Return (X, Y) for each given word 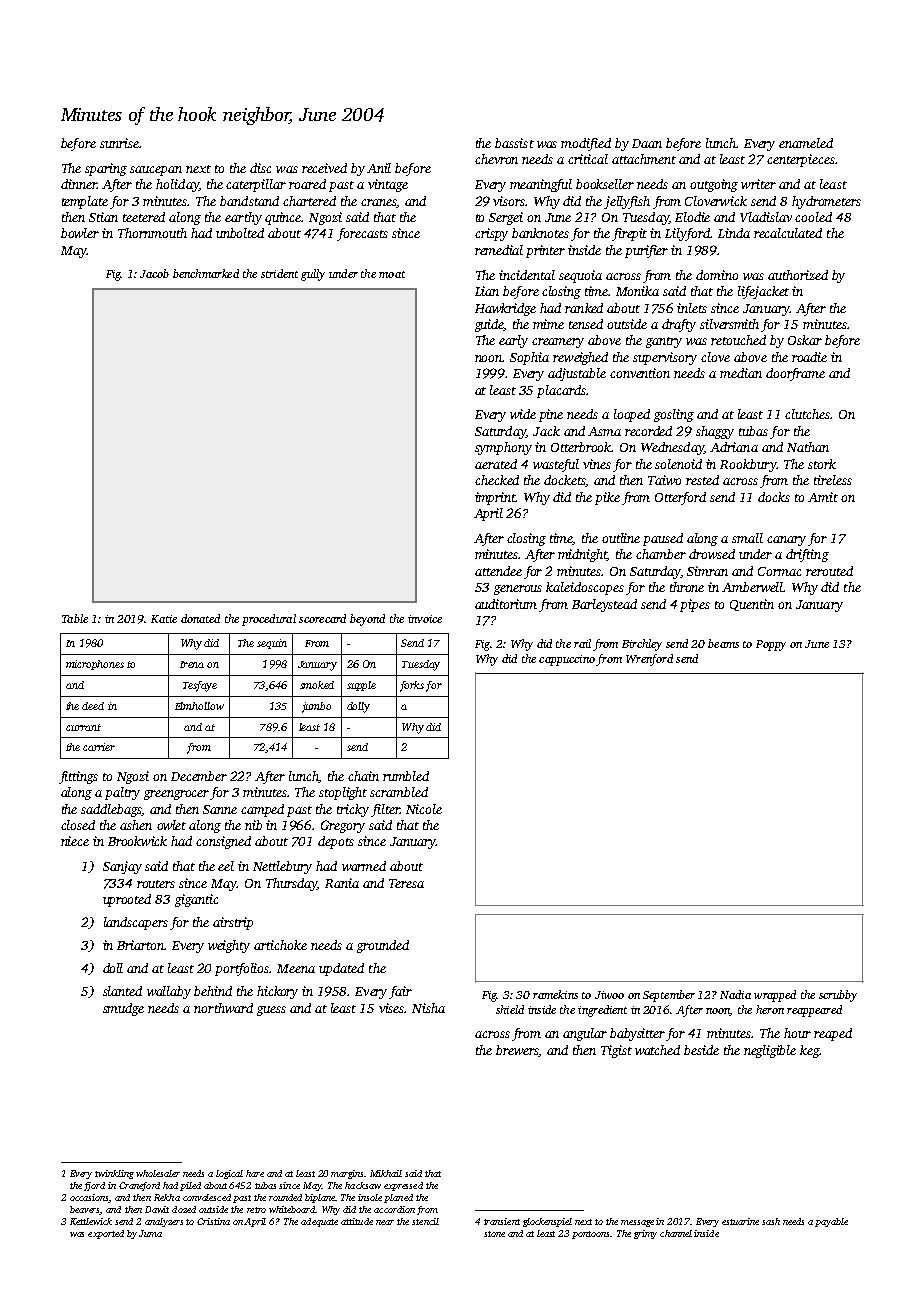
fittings (78, 777)
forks (412, 686)
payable (831, 1222)
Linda (734, 233)
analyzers (164, 1222)
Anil (379, 168)
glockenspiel (547, 1222)
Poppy (771, 645)
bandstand (249, 201)
